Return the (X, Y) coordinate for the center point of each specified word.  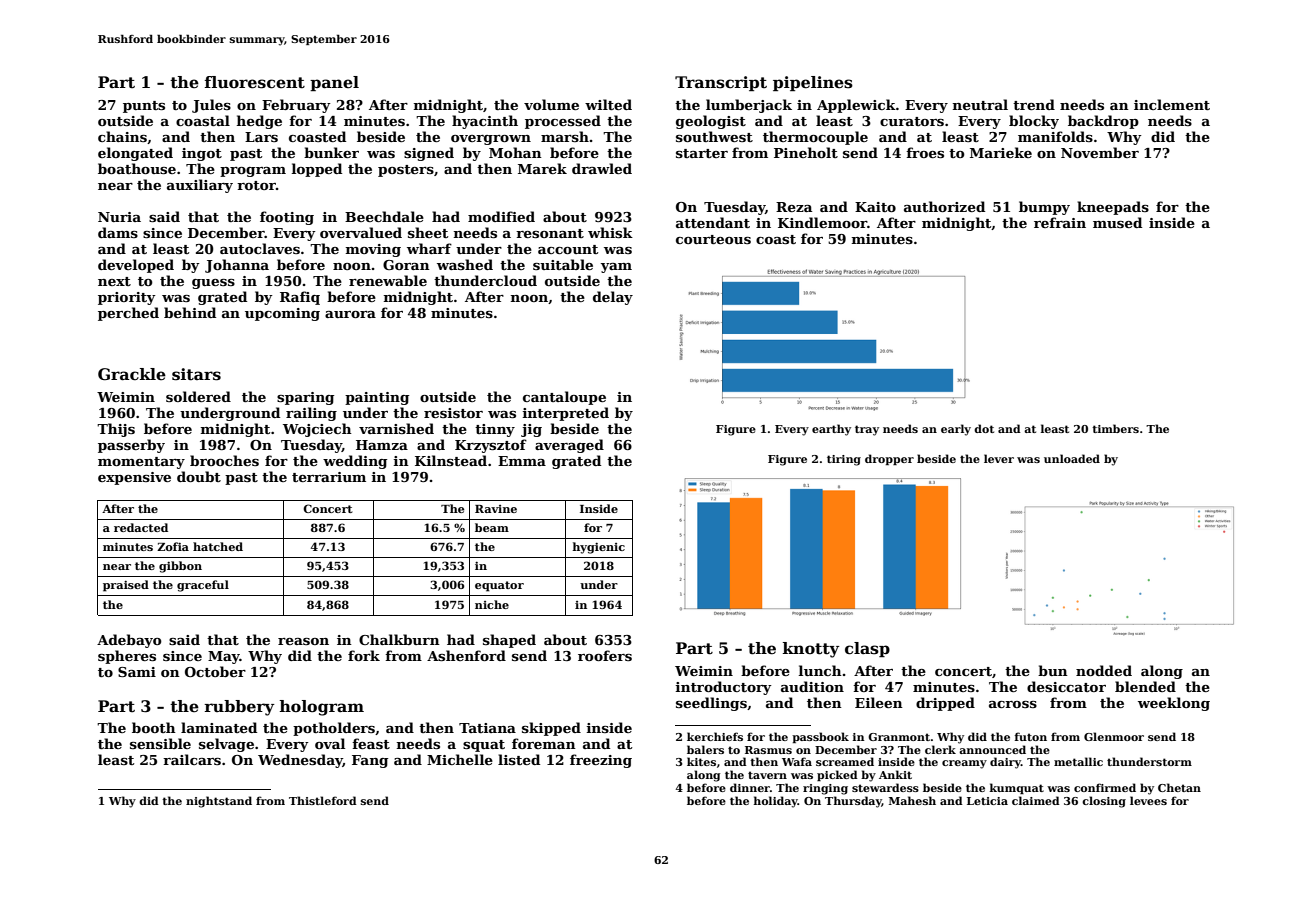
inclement (1172, 104)
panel (334, 83)
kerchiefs (715, 736)
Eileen (879, 702)
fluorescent (255, 82)
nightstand (219, 802)
